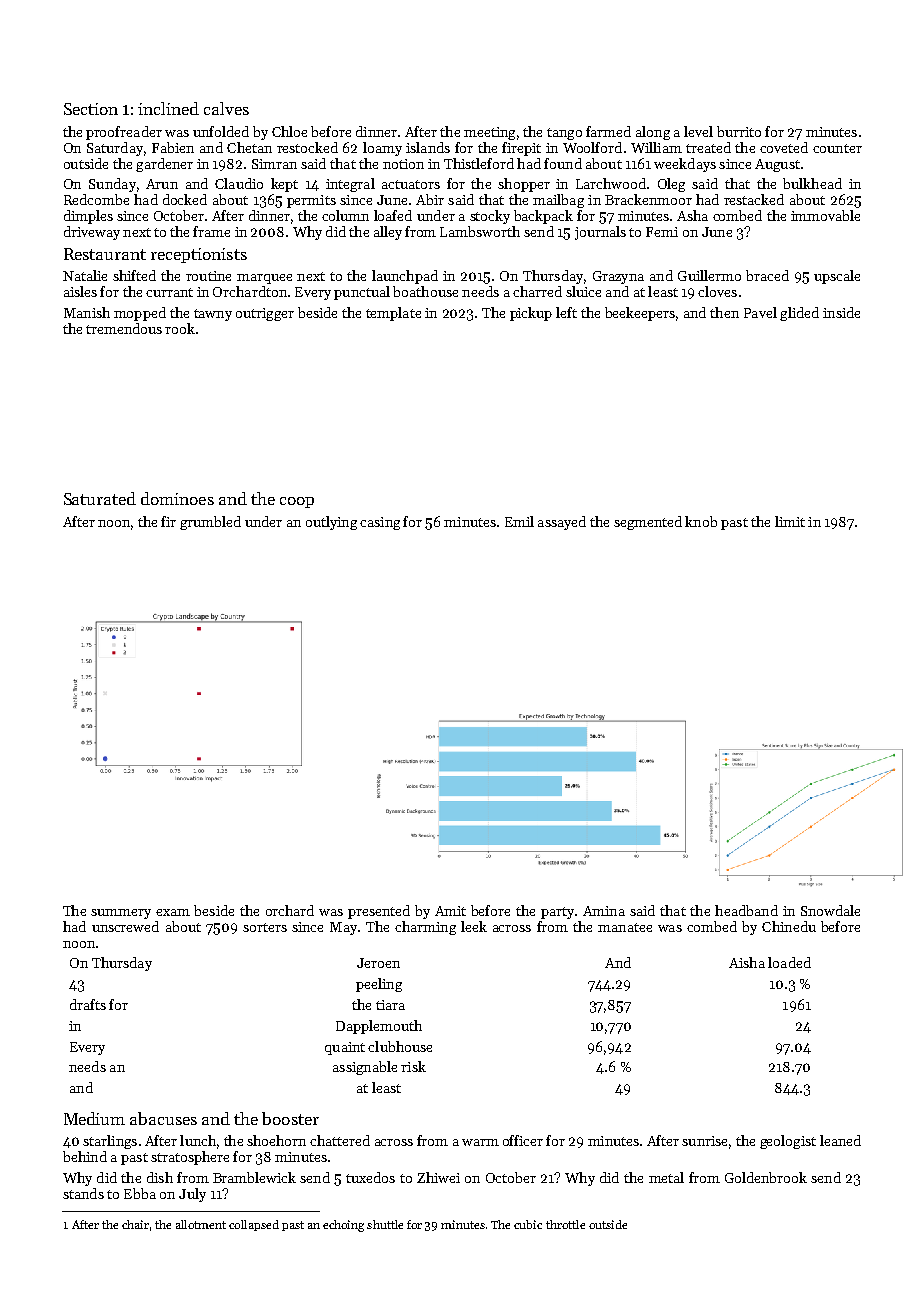  I want to click on grumbled, so click(210, 523).
